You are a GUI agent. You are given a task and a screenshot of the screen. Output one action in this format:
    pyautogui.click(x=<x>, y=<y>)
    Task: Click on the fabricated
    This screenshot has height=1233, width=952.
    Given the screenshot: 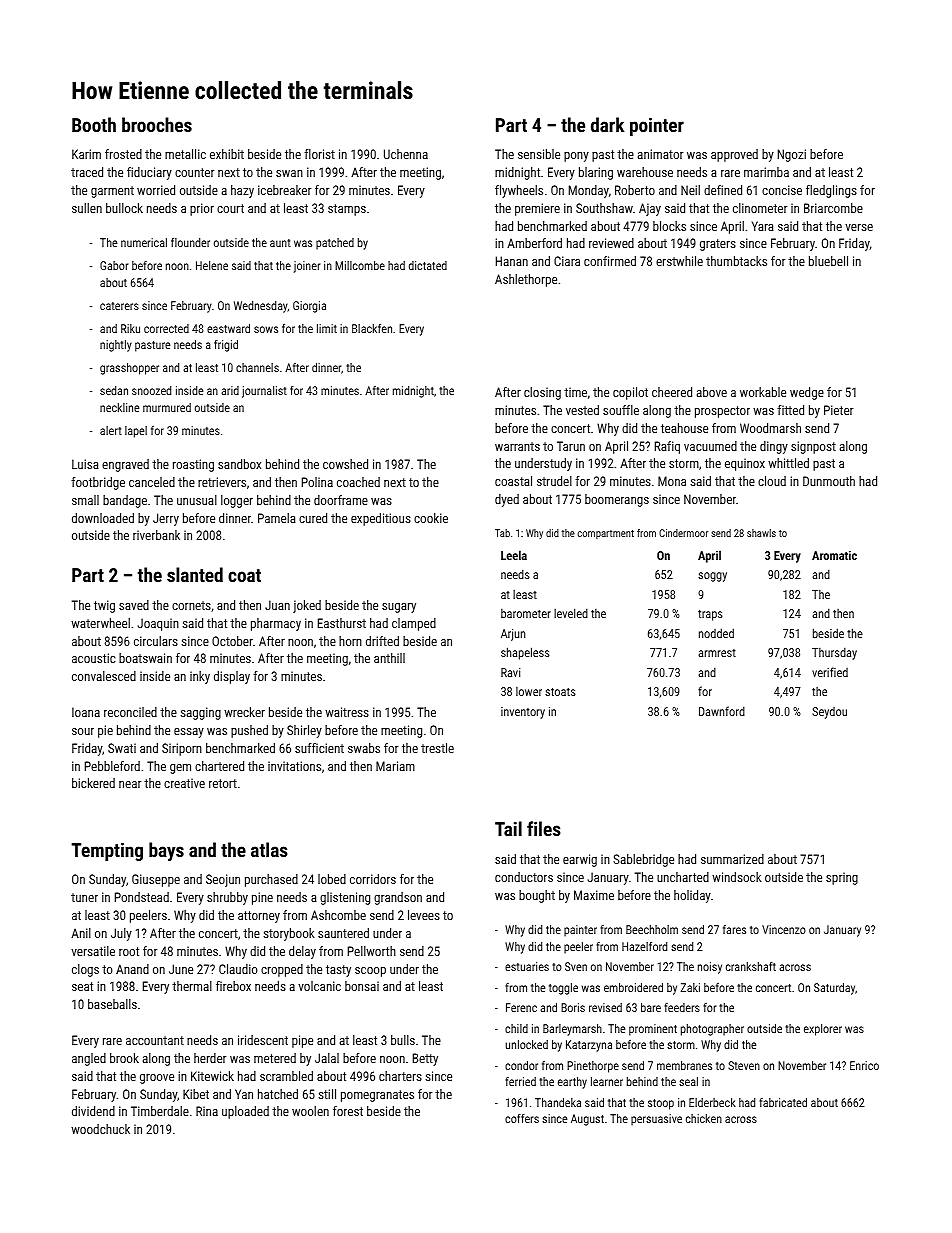 What is the action you would take?
    pyautogui.click(x=783, y=1102)
